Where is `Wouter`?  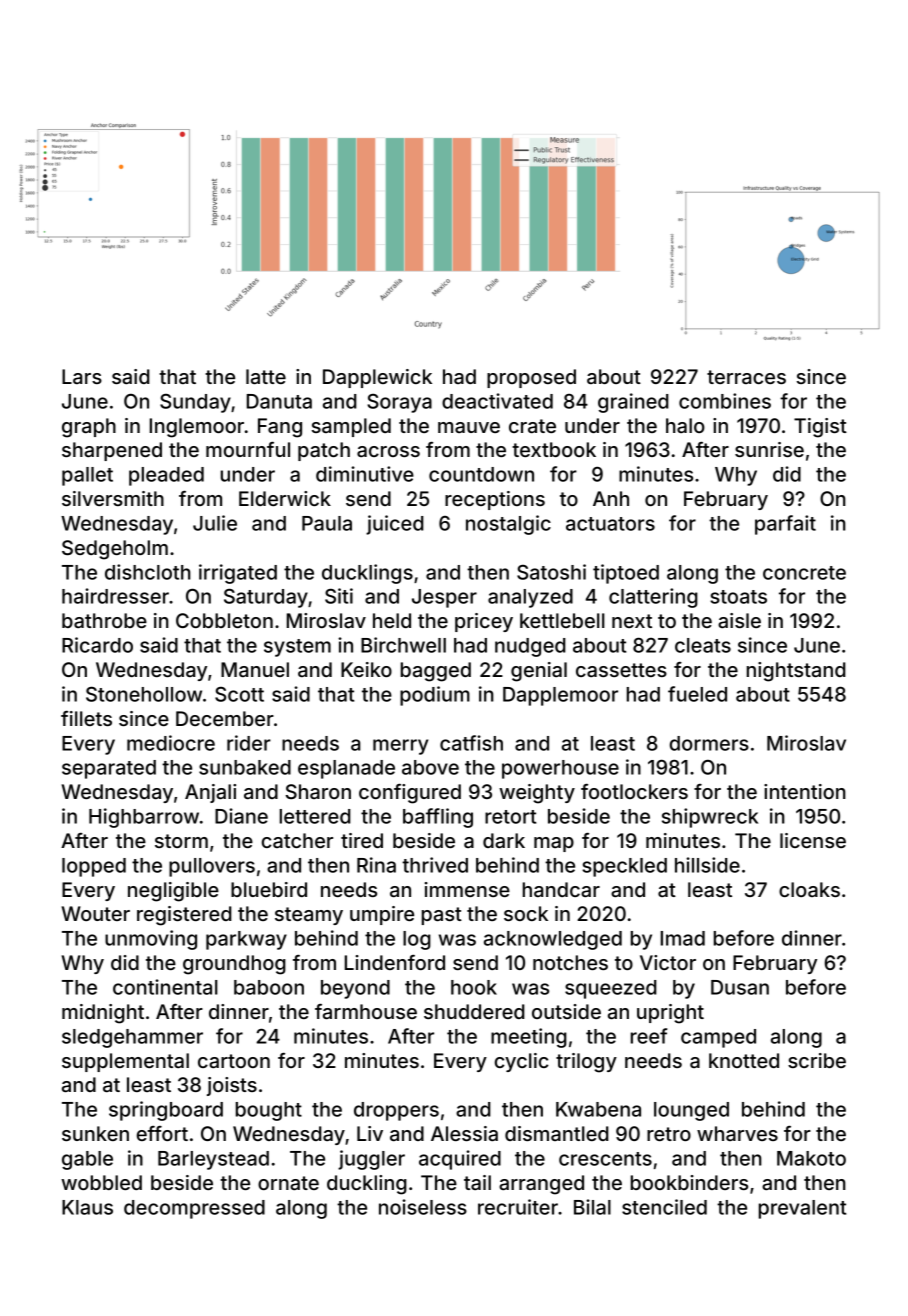 Wouter is located at coordinates (95, 913).
